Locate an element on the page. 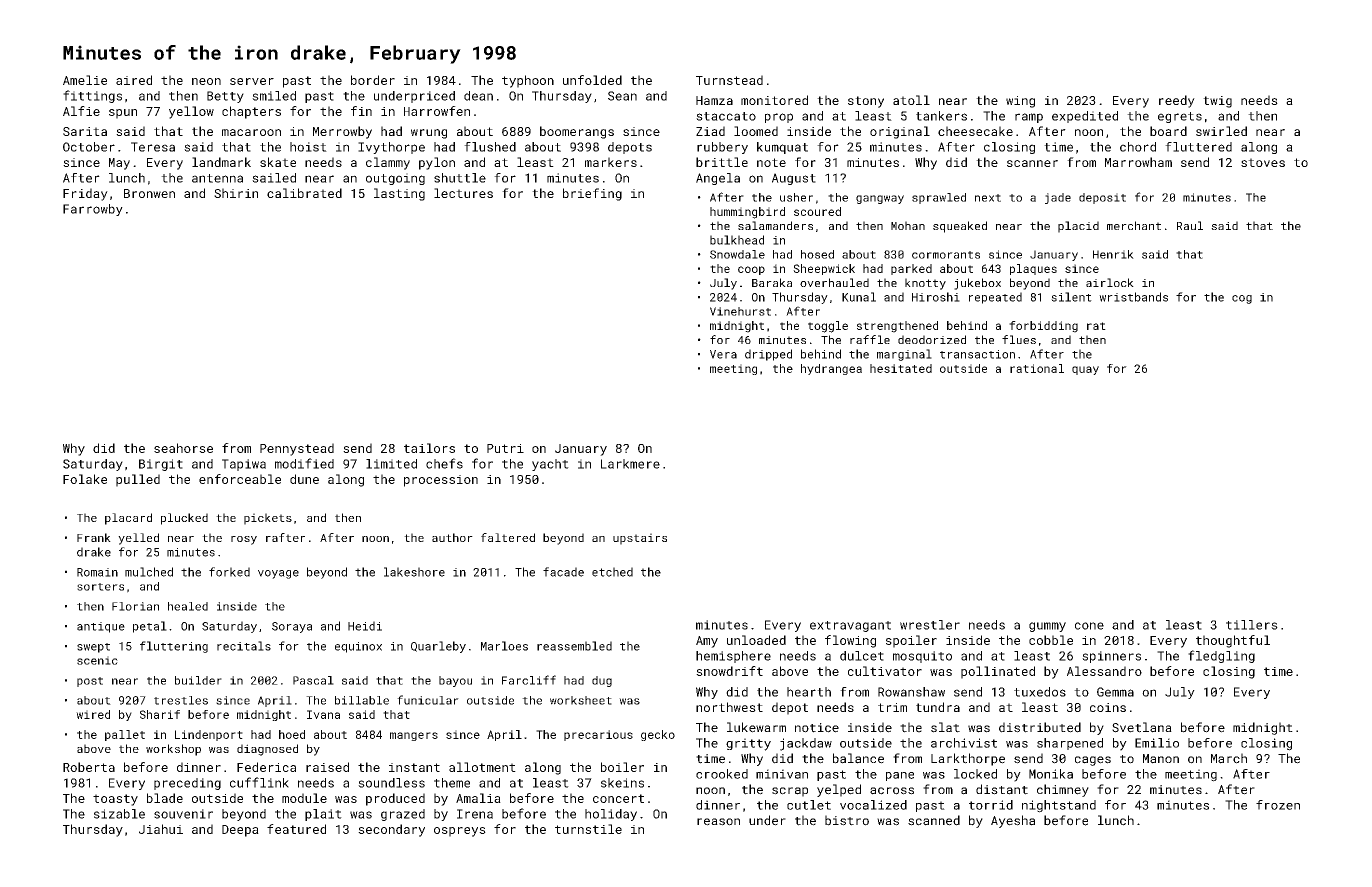 Image resolution: width=1372 pixels, height=887 pixels. twig is located at coordinates (1217, 102).
